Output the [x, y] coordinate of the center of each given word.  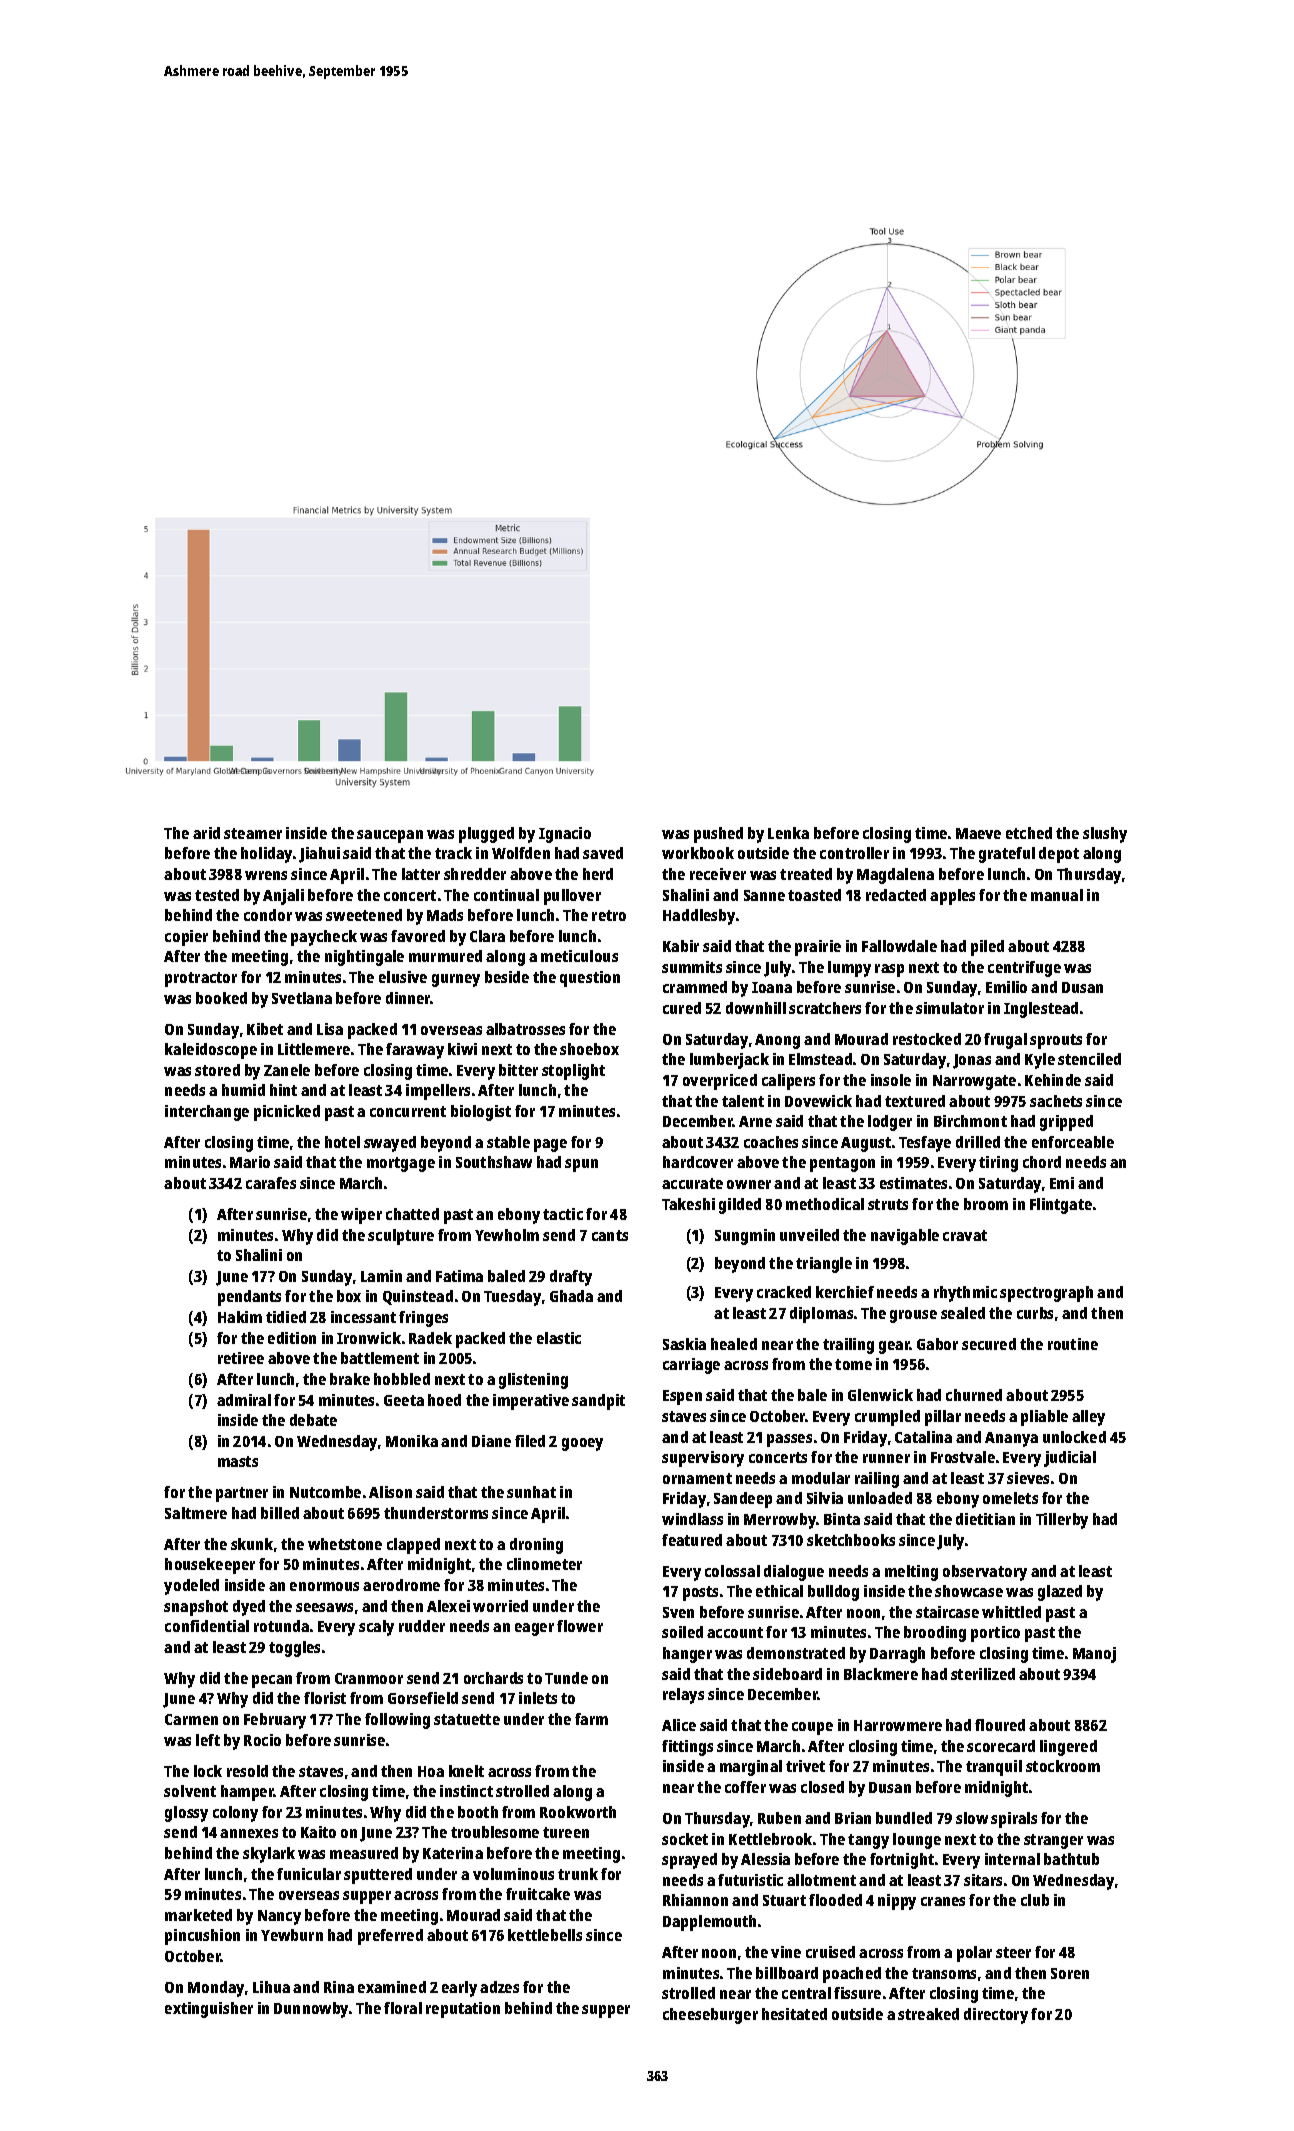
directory [996, 2016]
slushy [1105, 835]
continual [506, 895]
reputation [463, 2010]
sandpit [598, 1402]
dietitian [985, 1519]
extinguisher [209, 2010]
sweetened [364, 915]
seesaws [324, 1607]
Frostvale [963, 1457]
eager [534, 1629]
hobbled [402, 1379]
